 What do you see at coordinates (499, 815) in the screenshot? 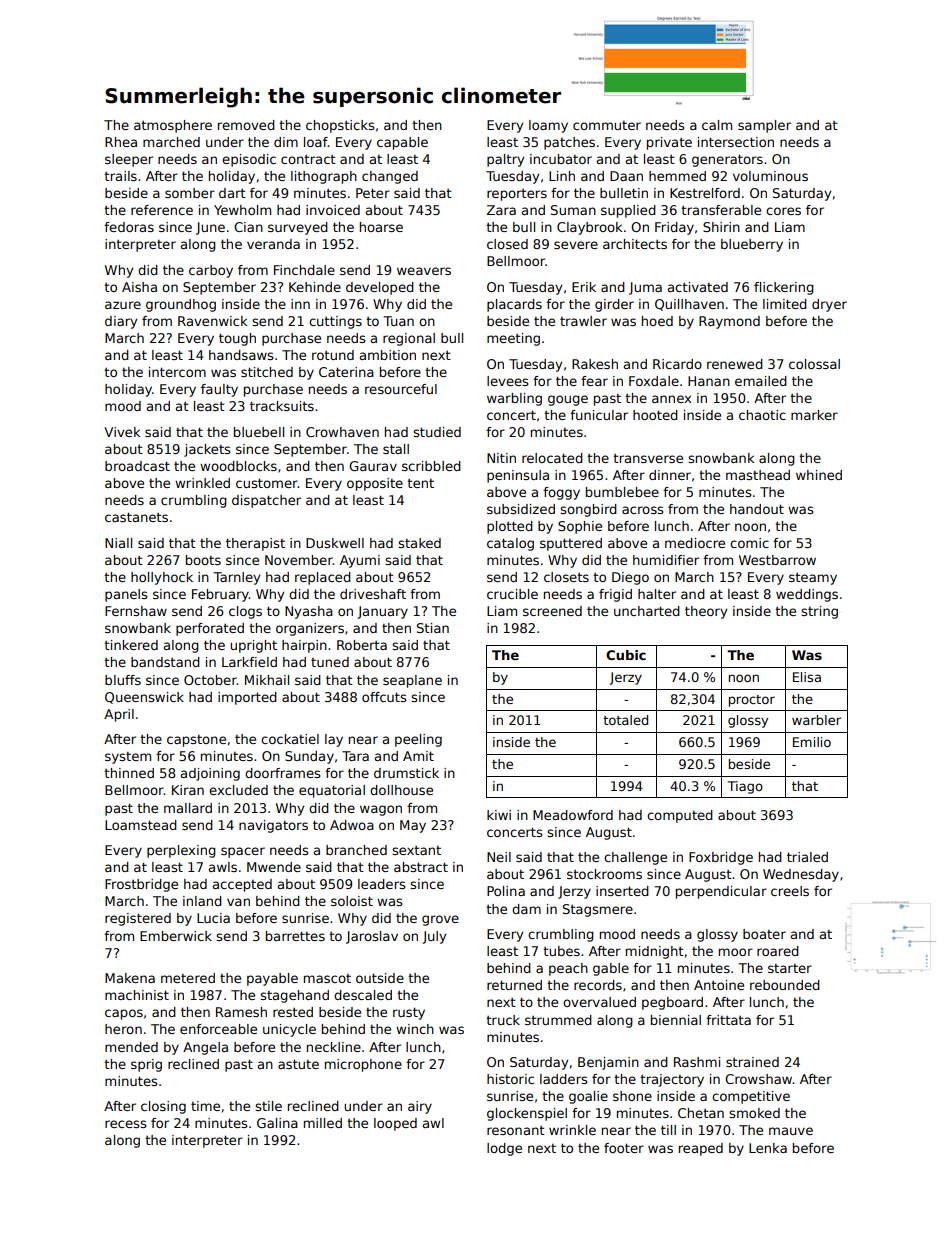
I see `kiwi` at bounding box center [499, 815].
